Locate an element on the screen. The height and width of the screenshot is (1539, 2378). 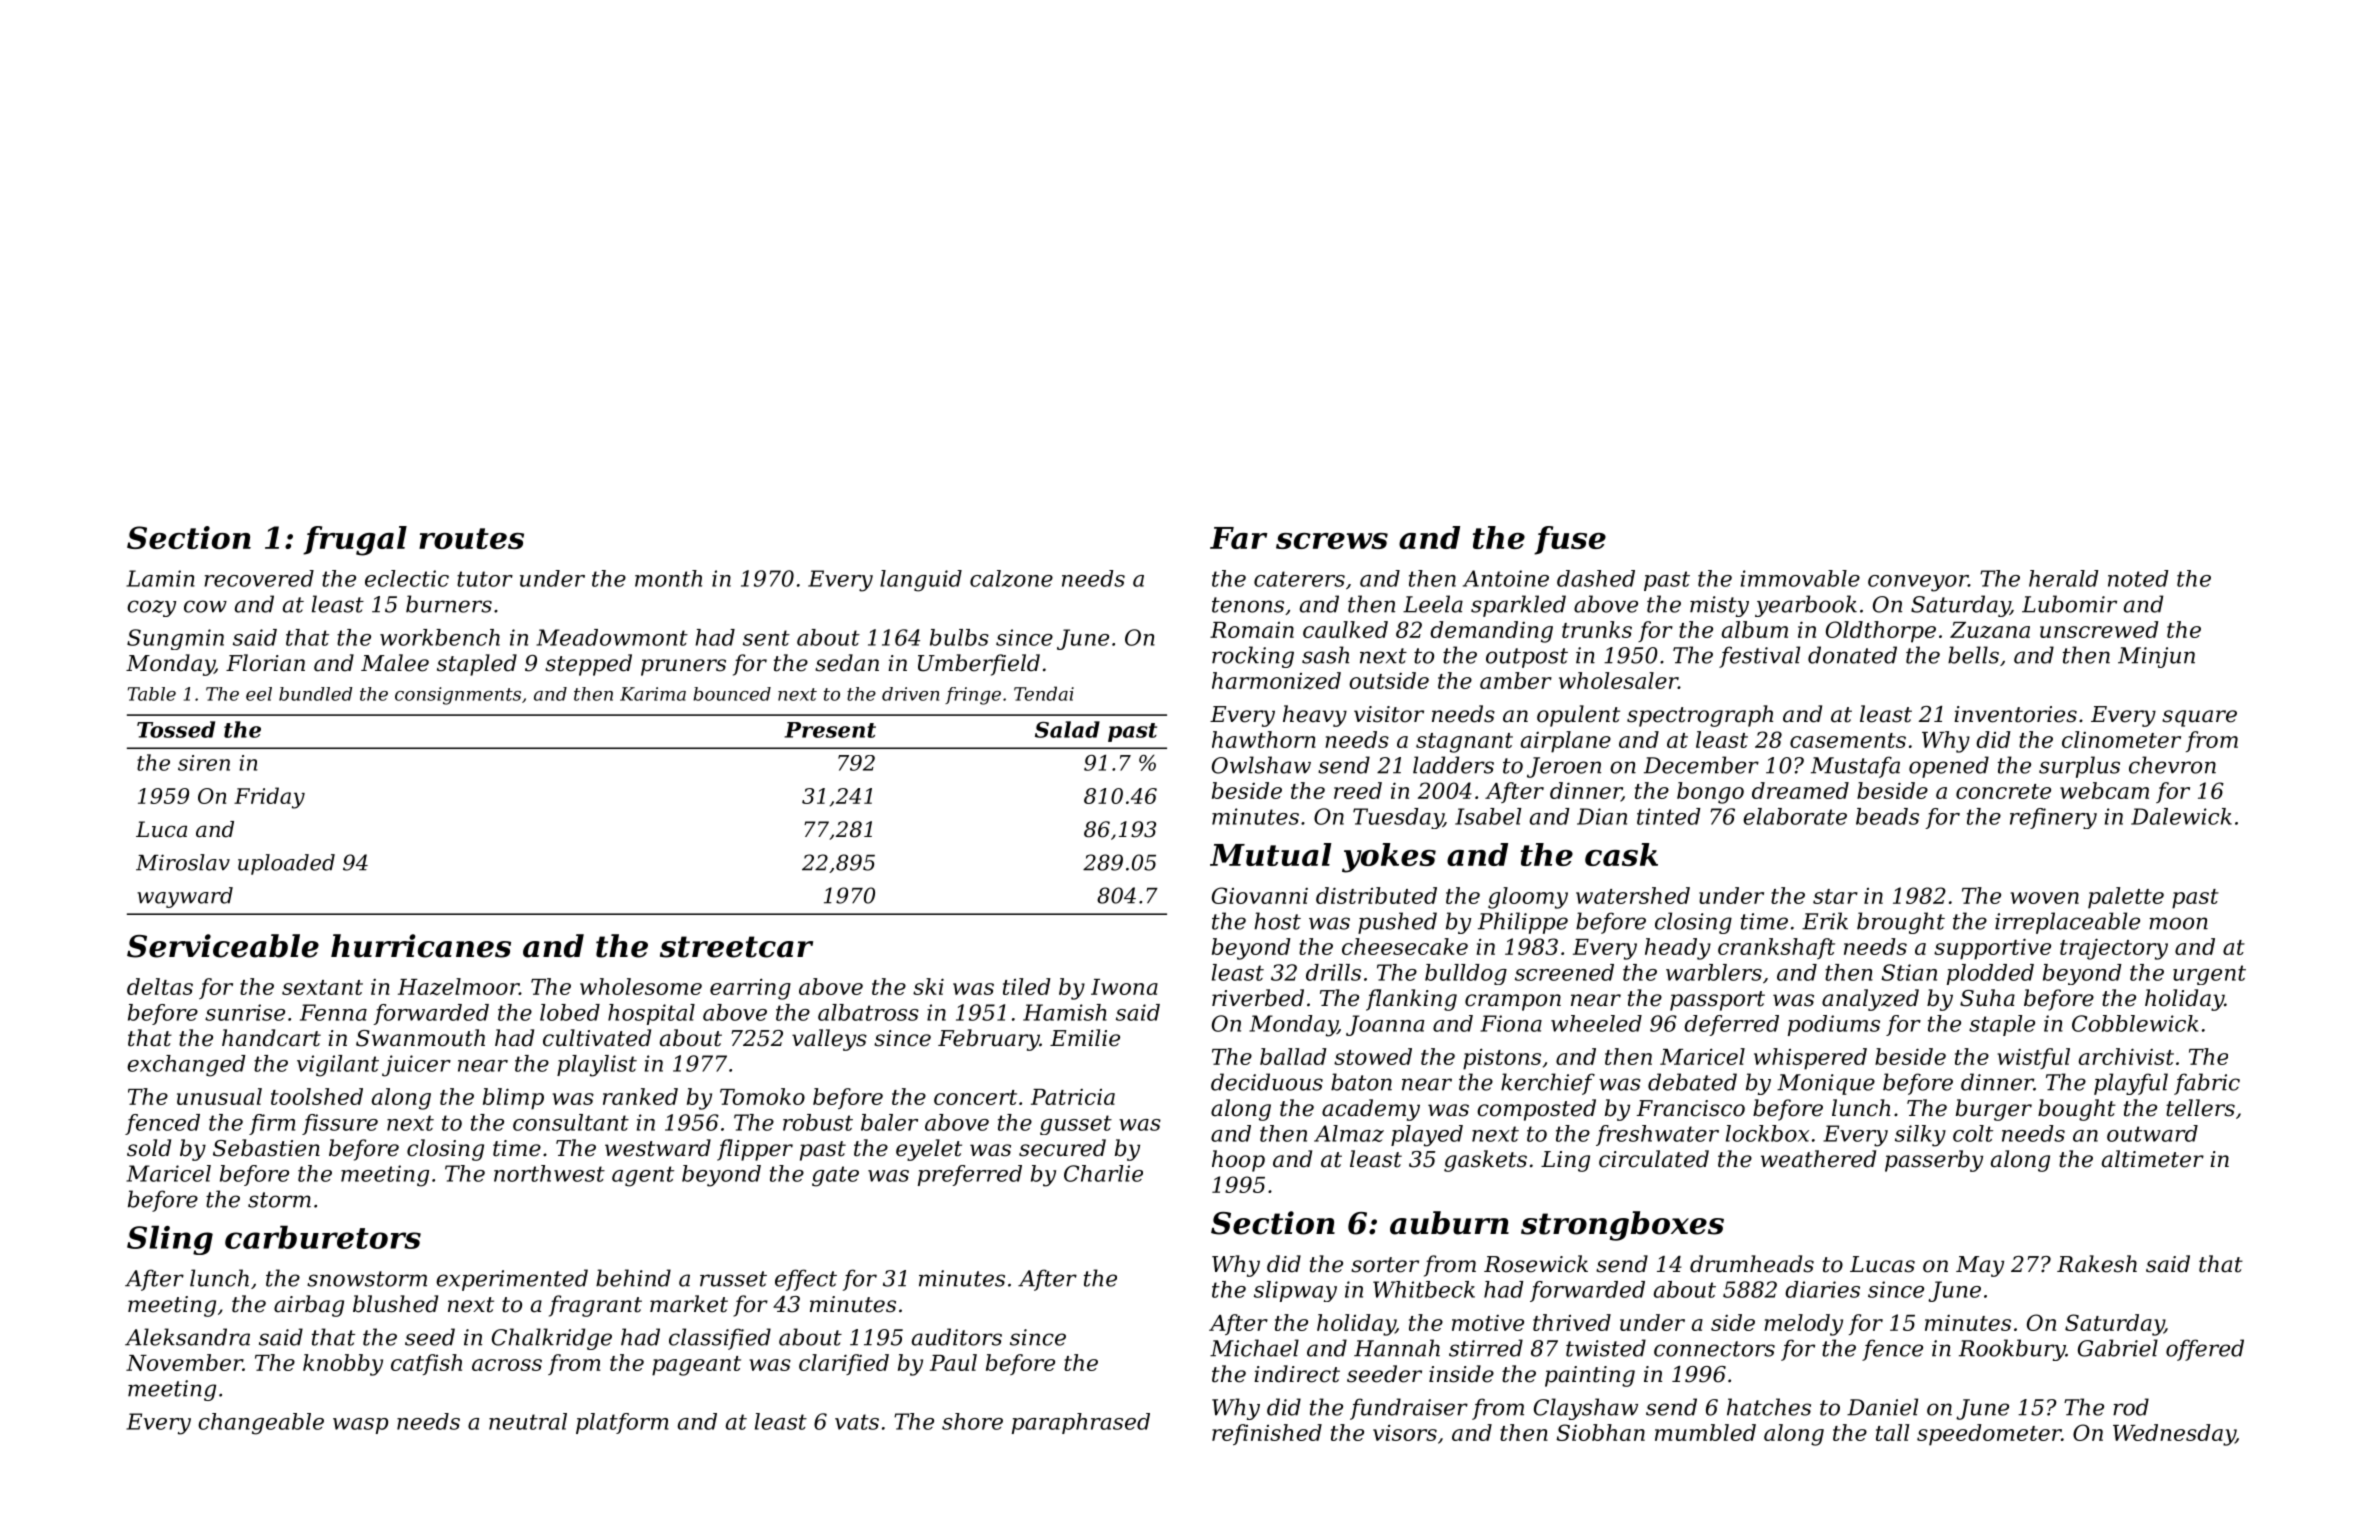
clinometer is located at coordinates (2121, 739).
